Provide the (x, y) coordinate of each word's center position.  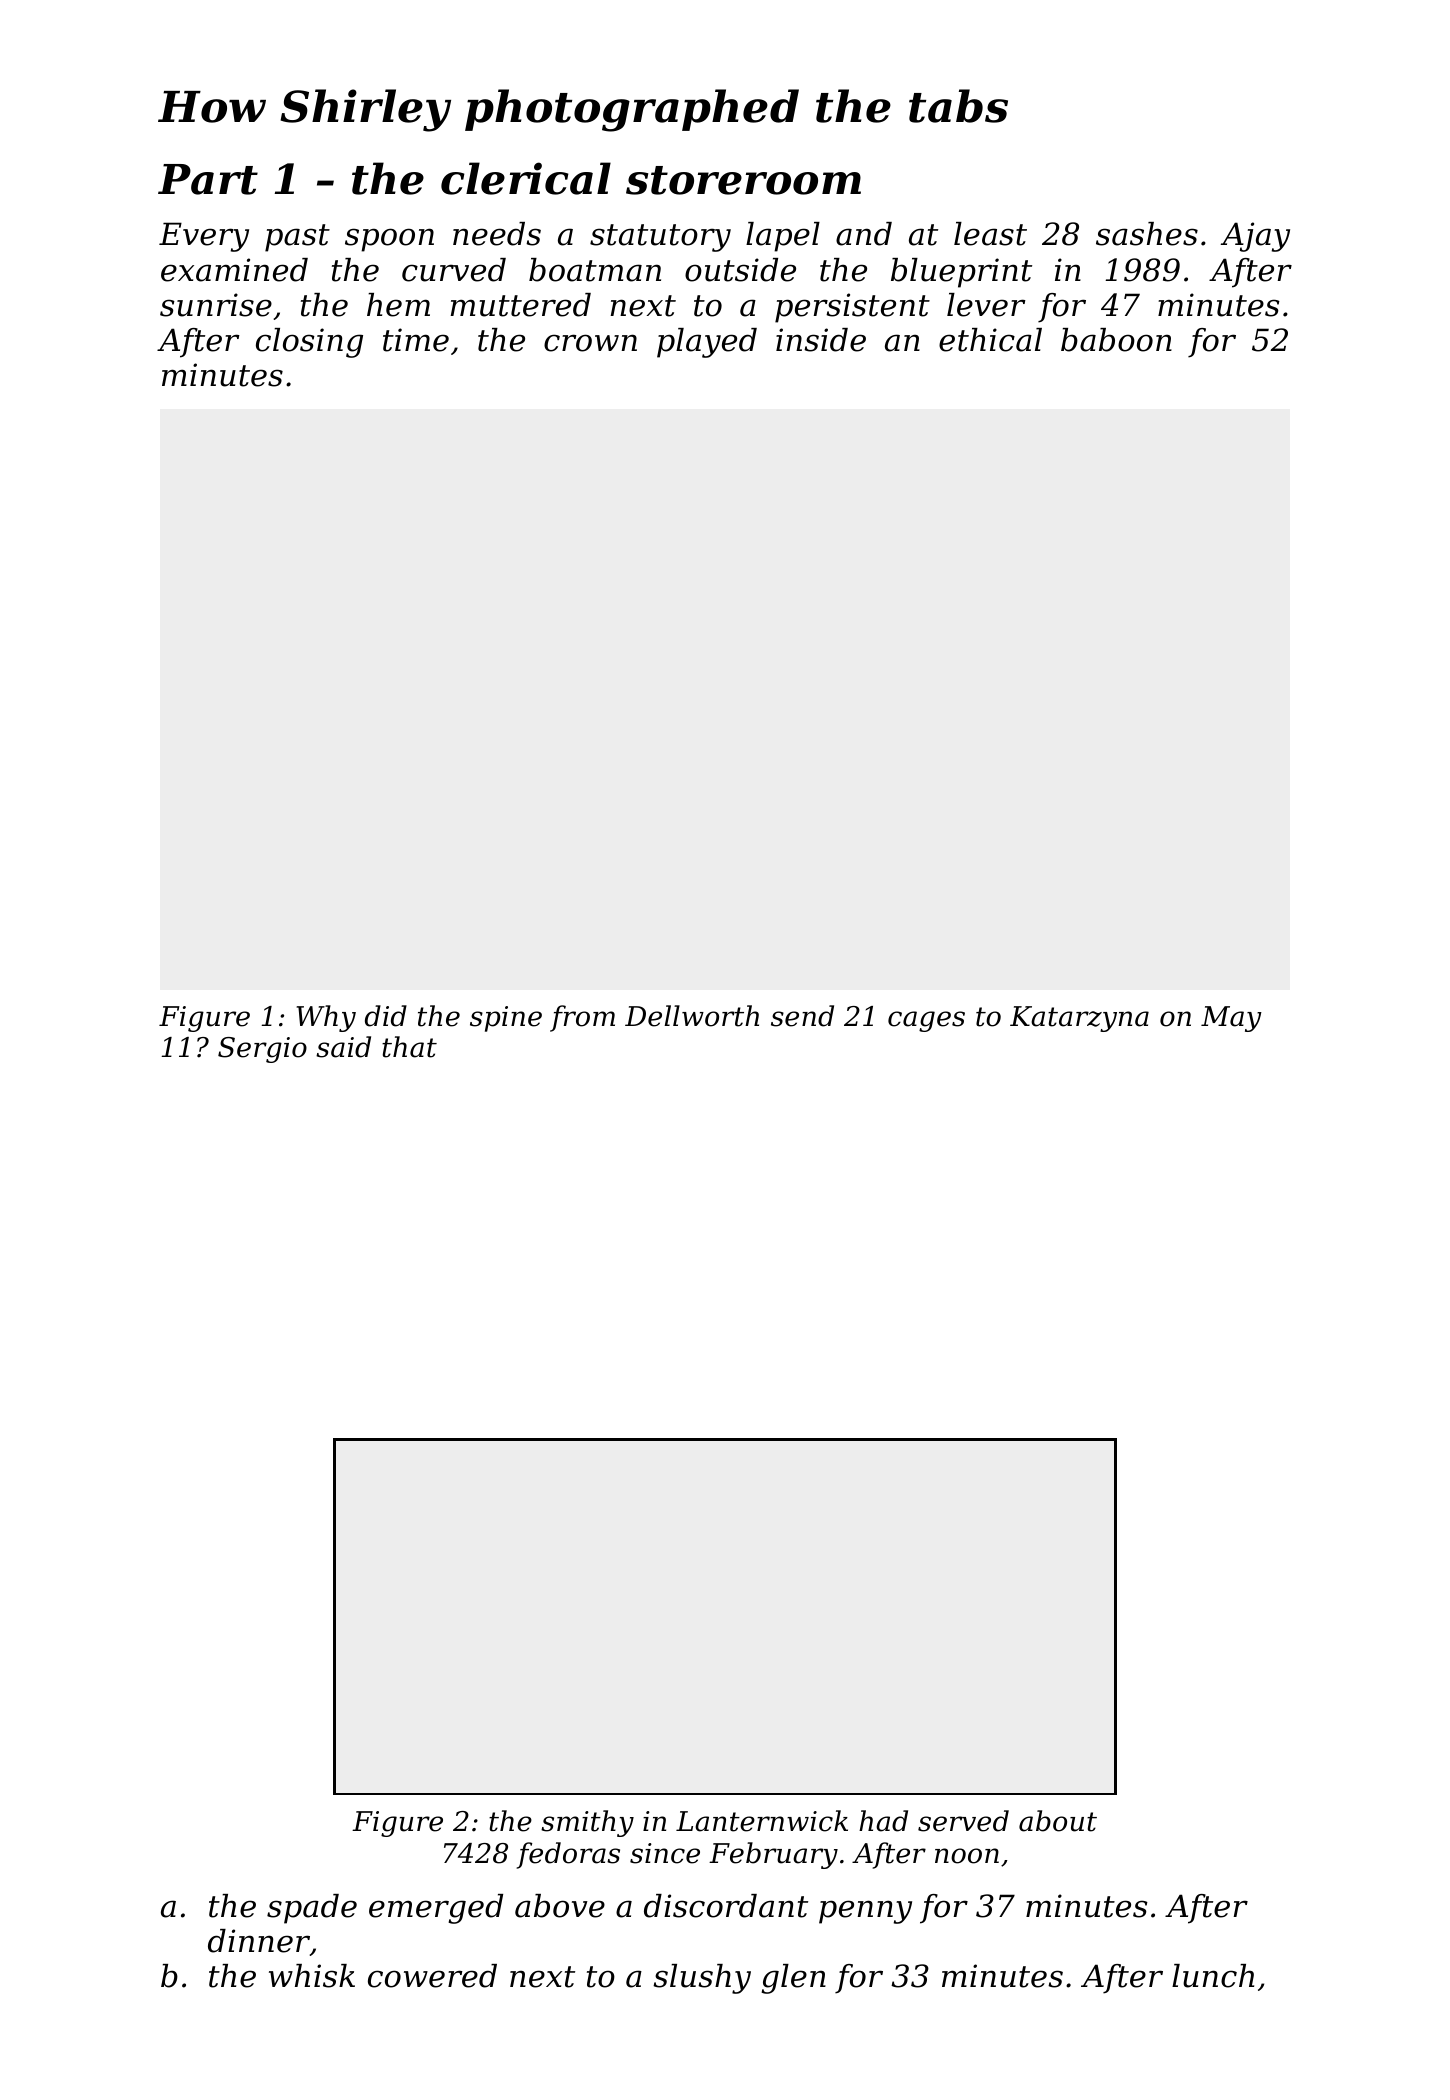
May (1231, 1019)
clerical (526, 178)
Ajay (1255, 237)
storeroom (743, 180)
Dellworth (692, 1016)
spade (312, 1909)
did (386, 1016)
